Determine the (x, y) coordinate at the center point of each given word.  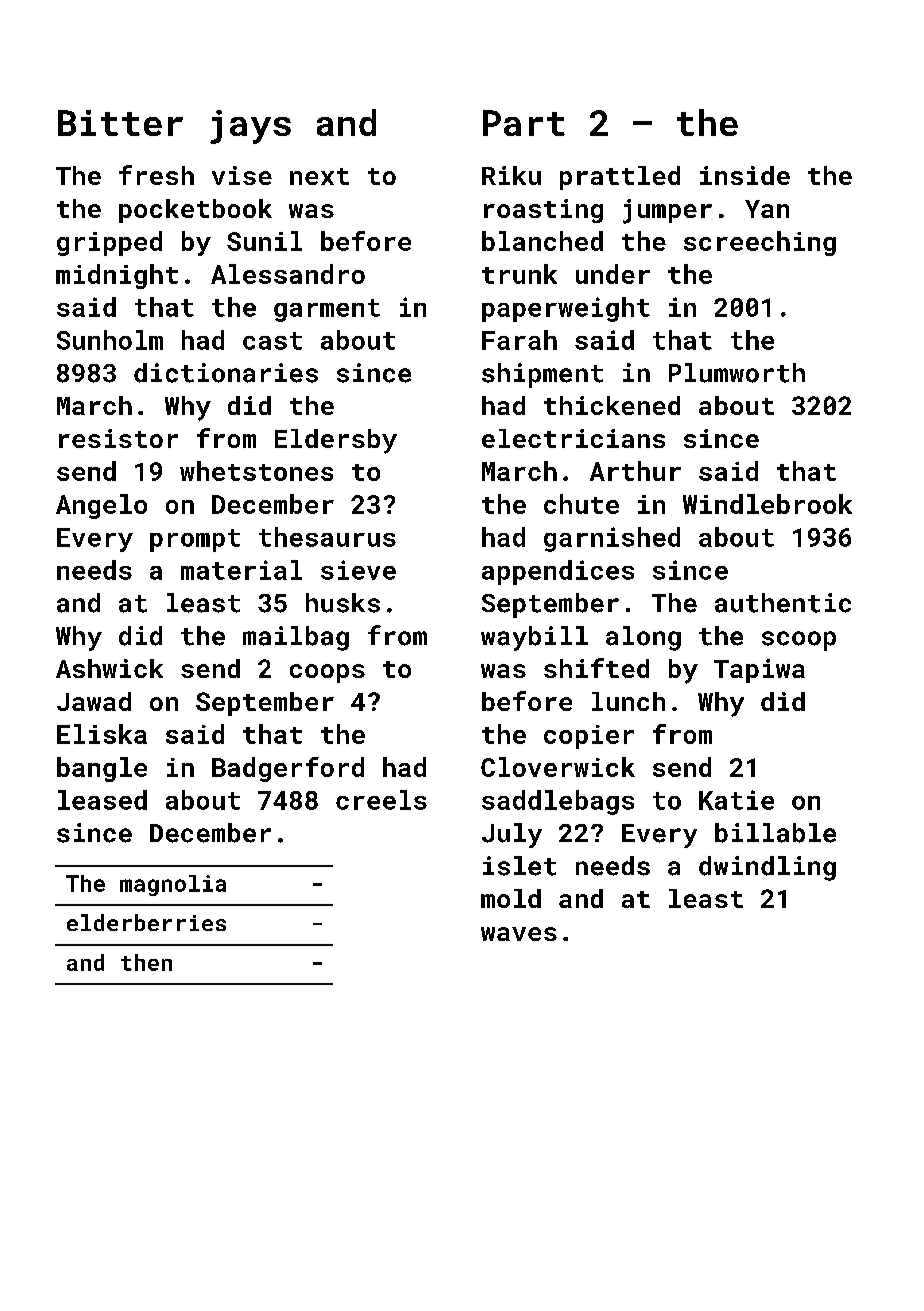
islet (519, 866)
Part (524, 123)
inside (745, 175)
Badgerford (288, 769)
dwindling (767, 868)
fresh (156, 175)
